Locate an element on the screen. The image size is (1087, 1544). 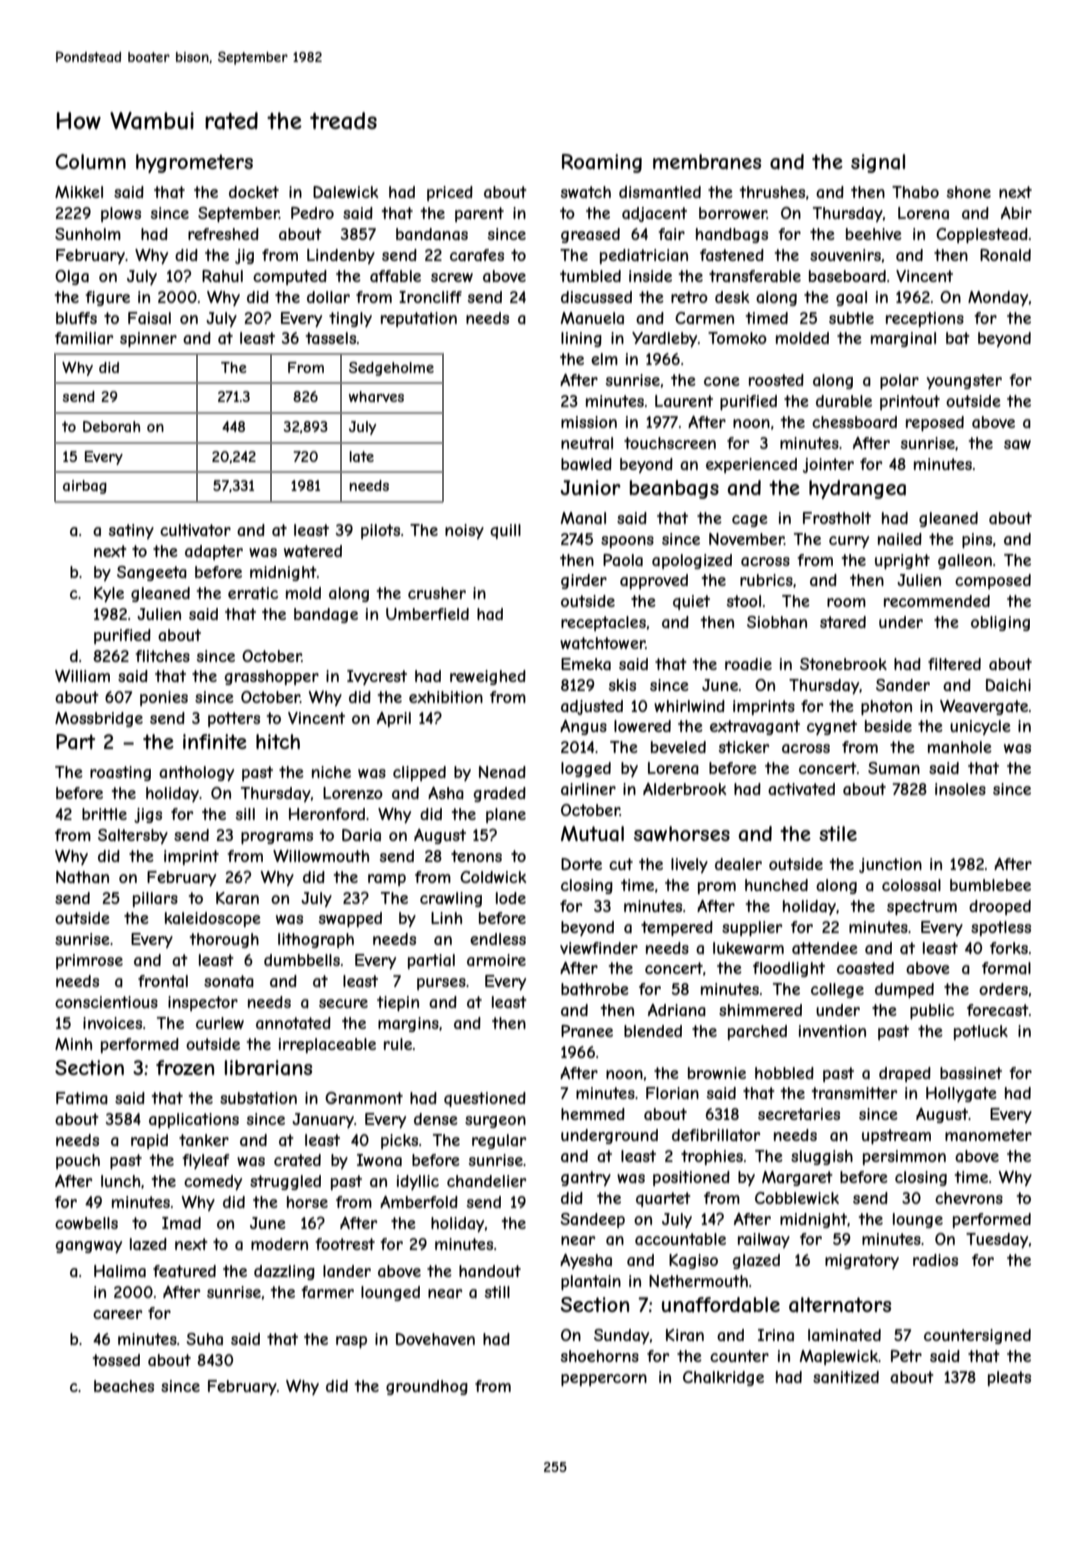
Monday is located at coordinates (998, 298).
